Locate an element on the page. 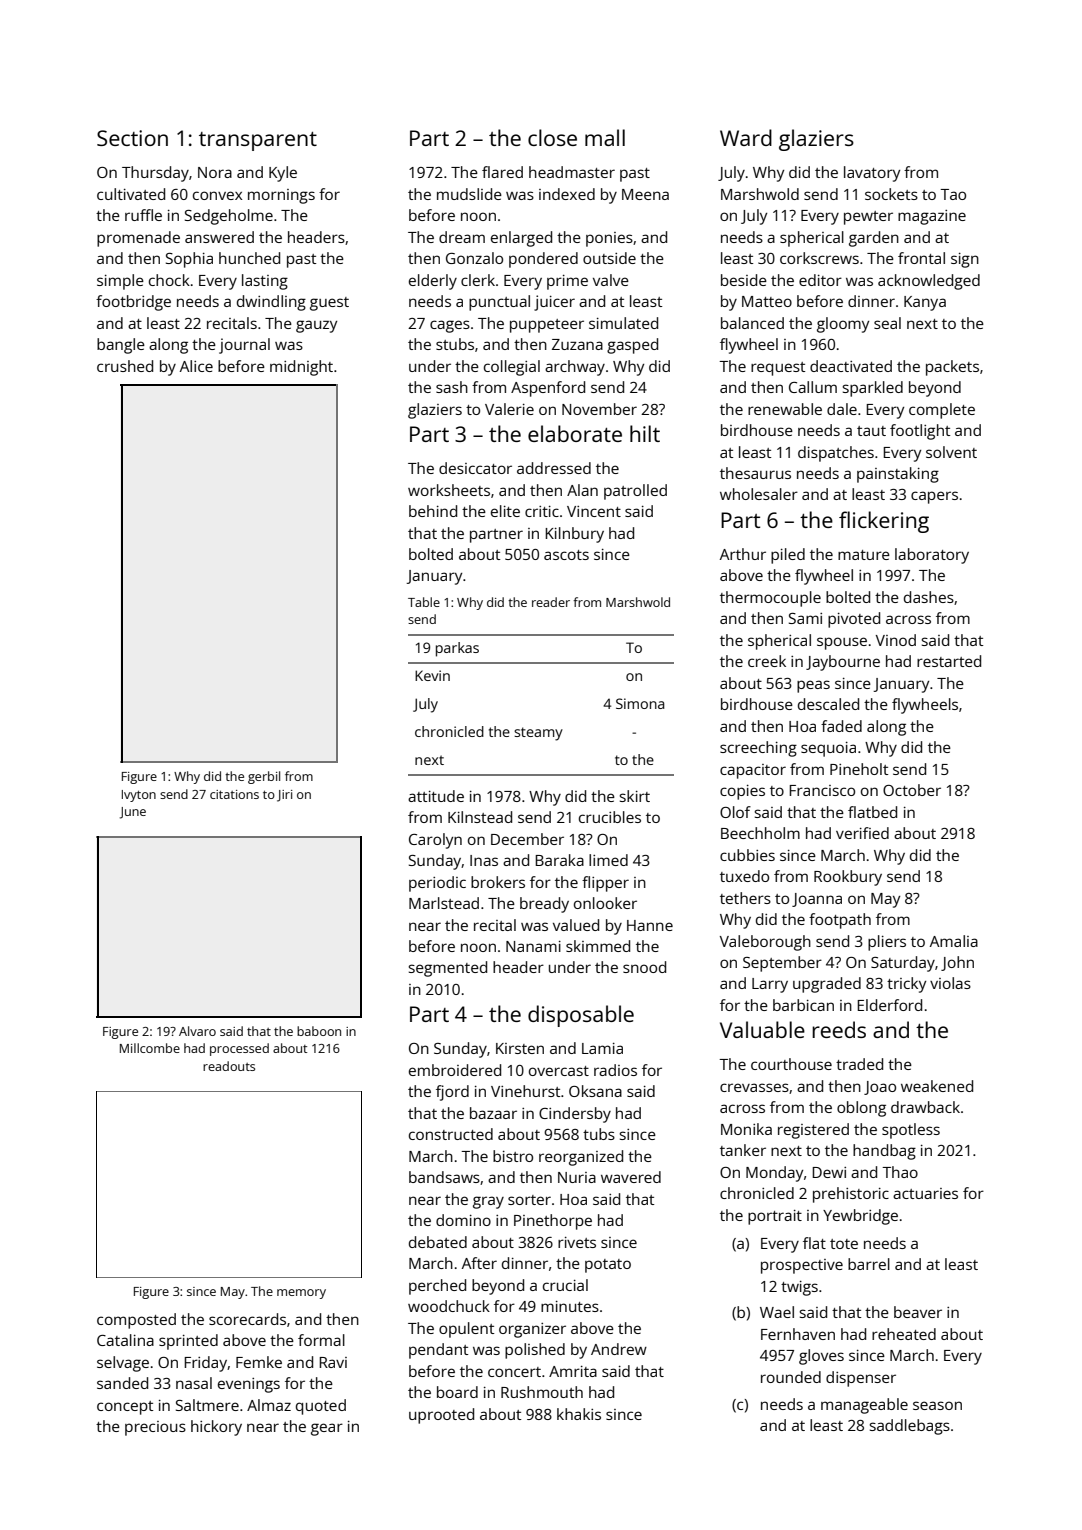 This page has height=1530, width=1082. sanded is located at coordinates (122, 1383).
